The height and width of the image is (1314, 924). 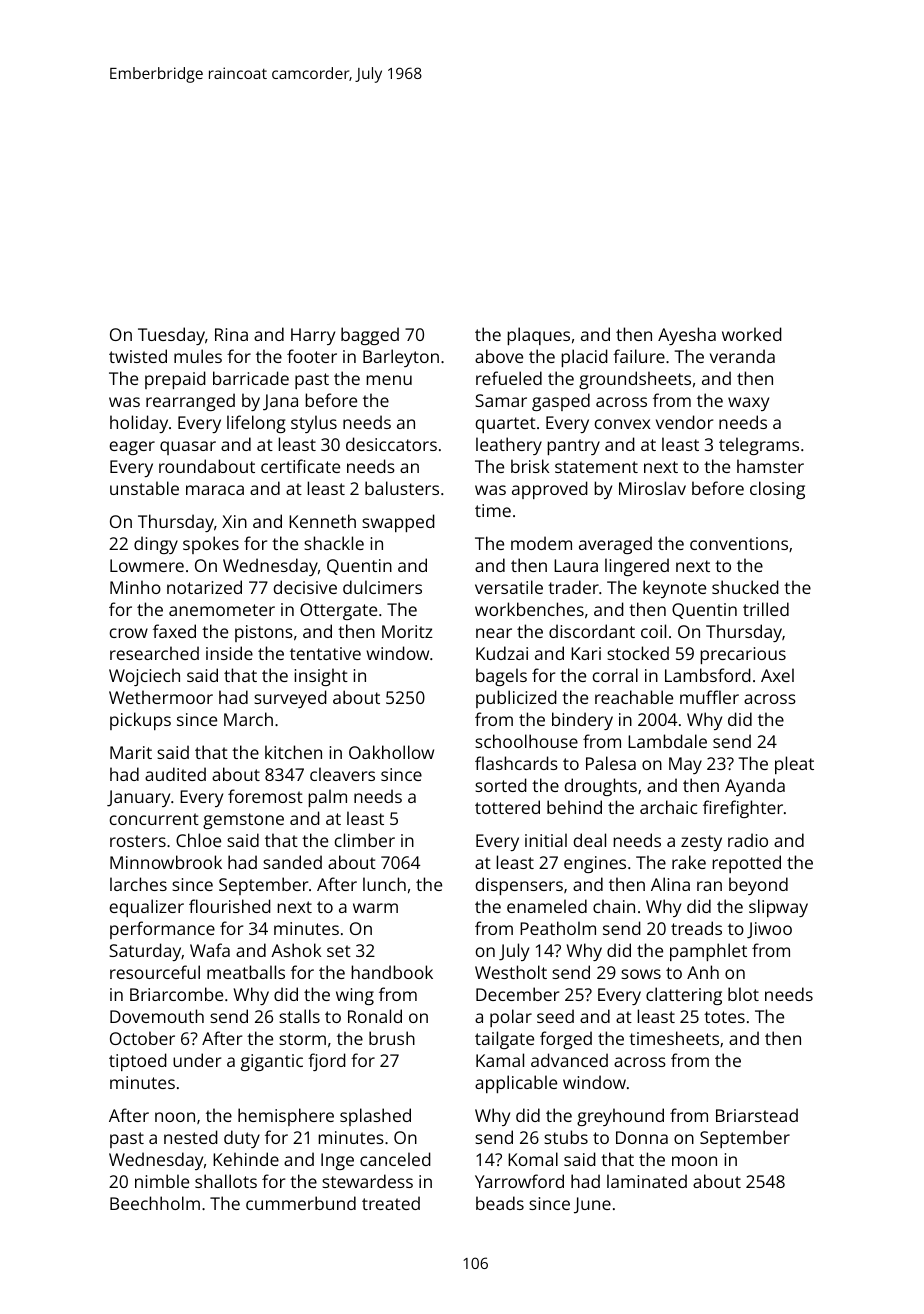 What do you see at coordinates (375, 908) in the image?
I see `warm` at bounding box center [375, 908].
